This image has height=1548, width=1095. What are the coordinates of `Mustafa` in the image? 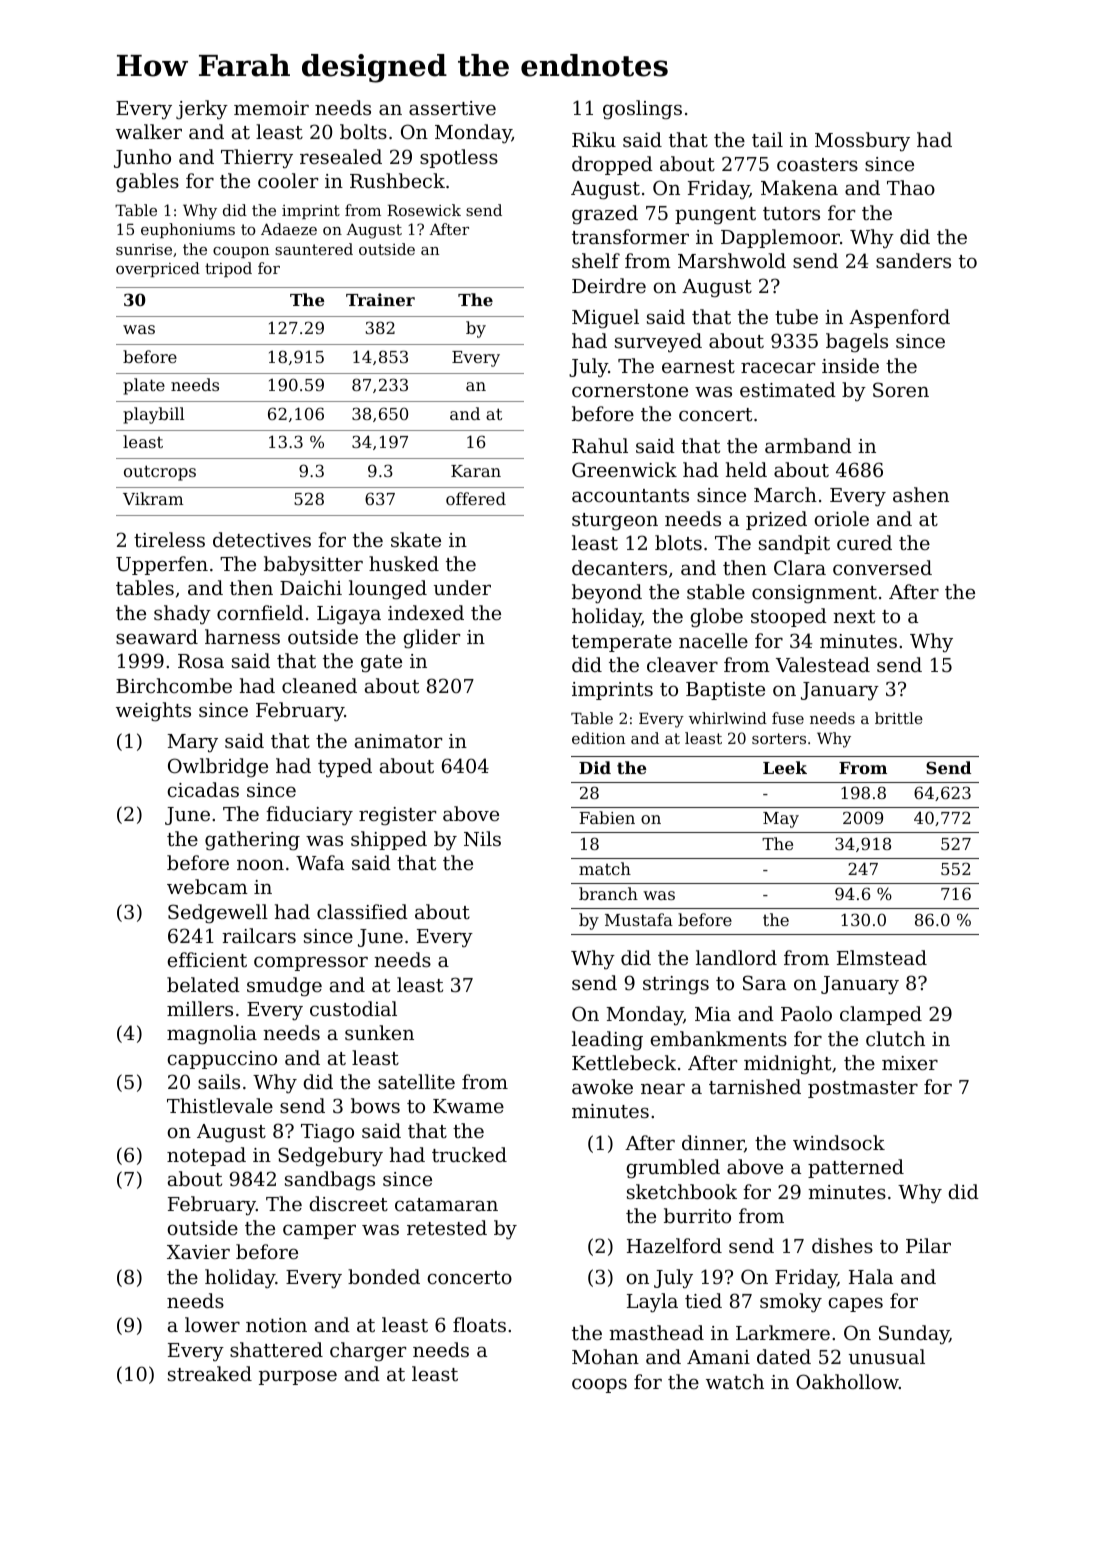 It's located at (639, 919).
